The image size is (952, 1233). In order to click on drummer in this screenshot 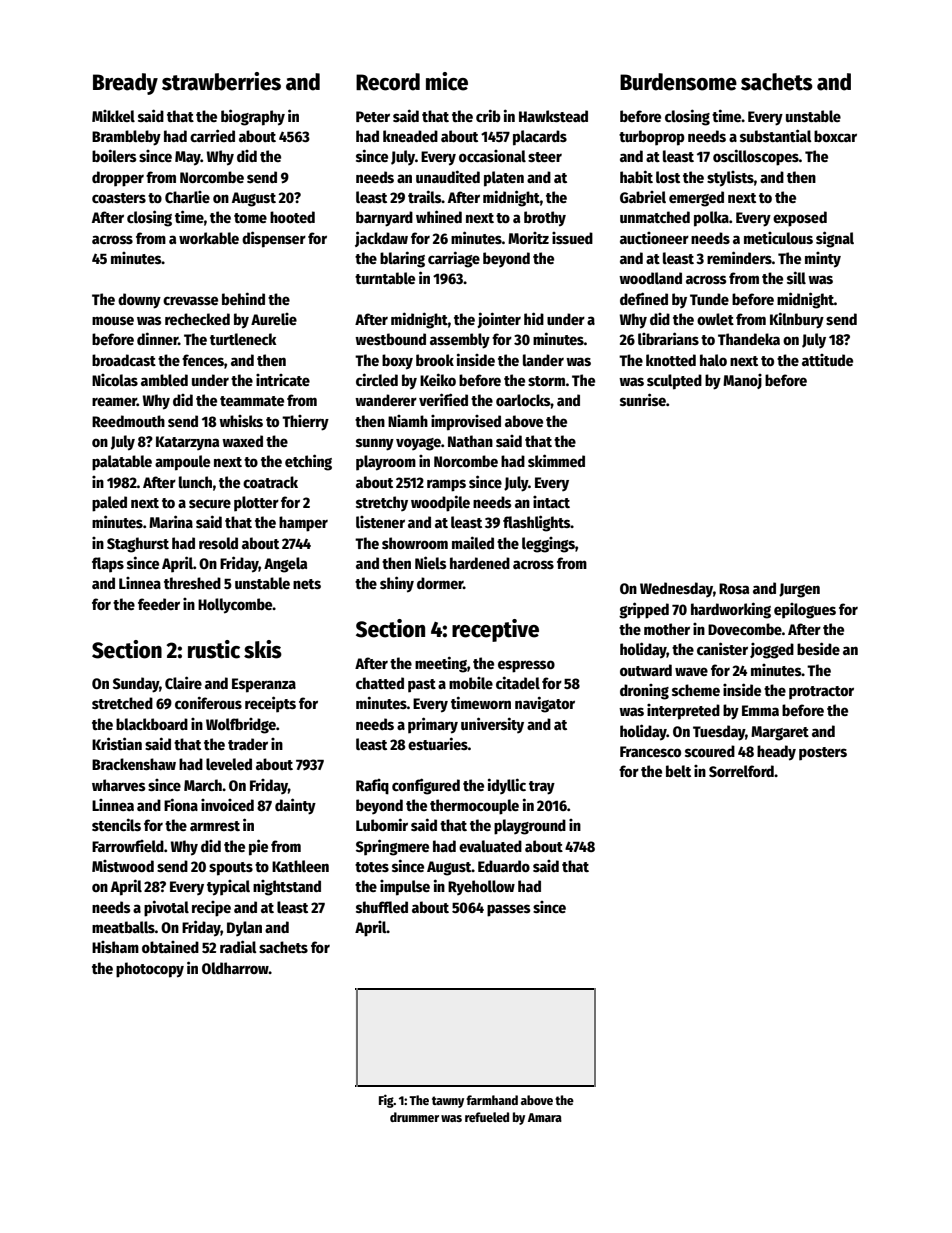, I will do `click(414, 1117)`.
